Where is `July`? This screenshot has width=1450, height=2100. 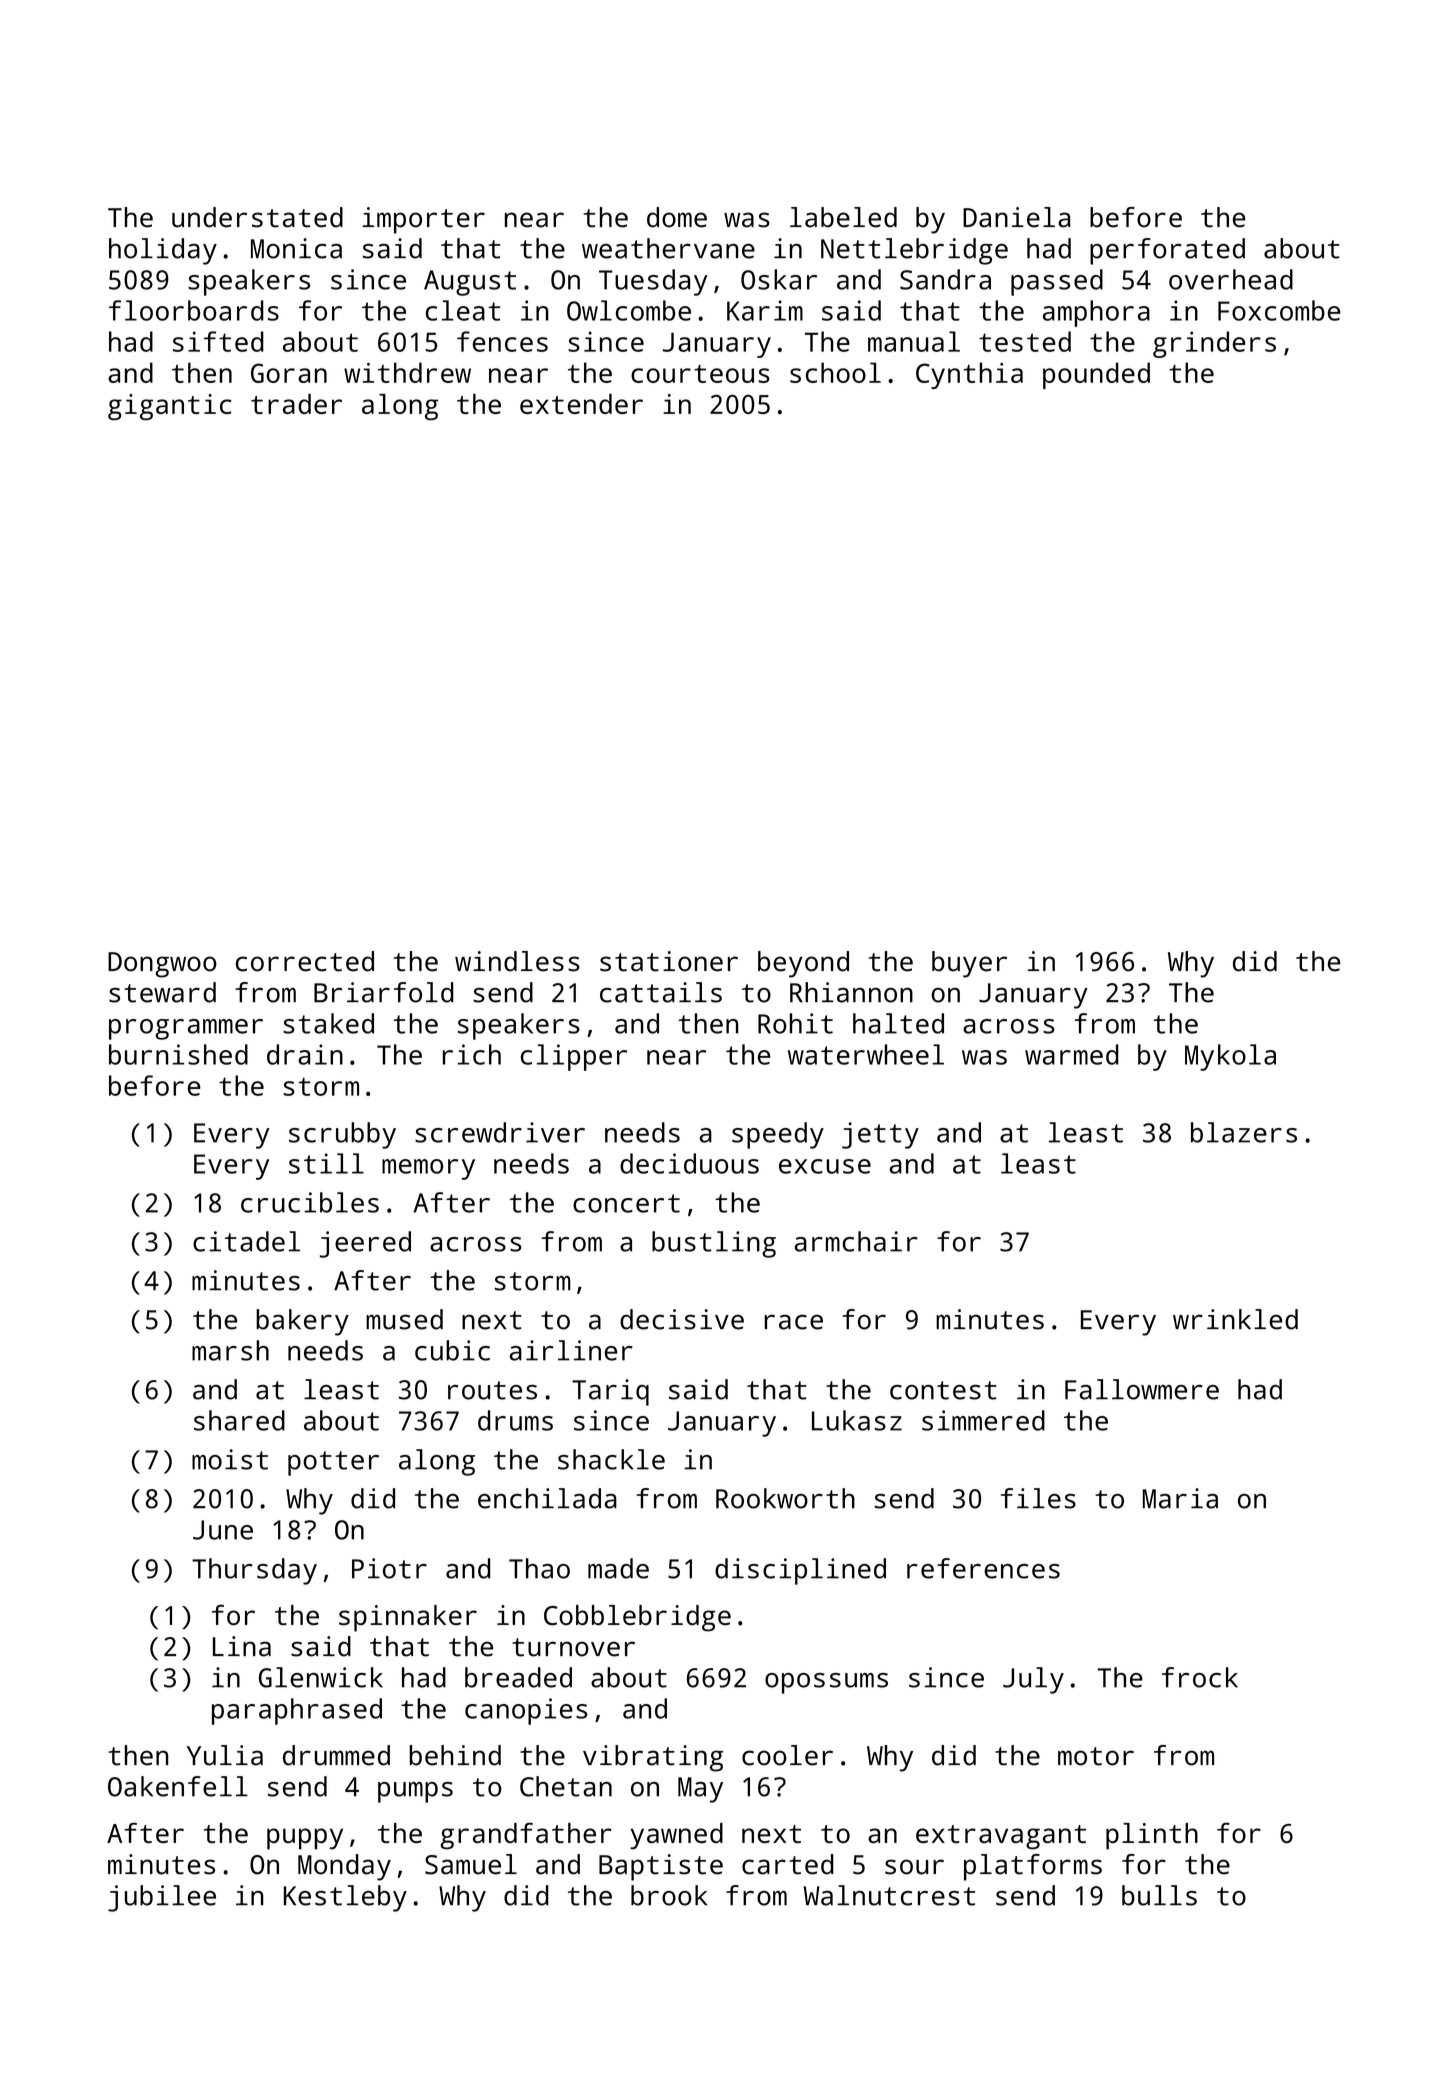 July is located at coordinates (1033, 1680).
